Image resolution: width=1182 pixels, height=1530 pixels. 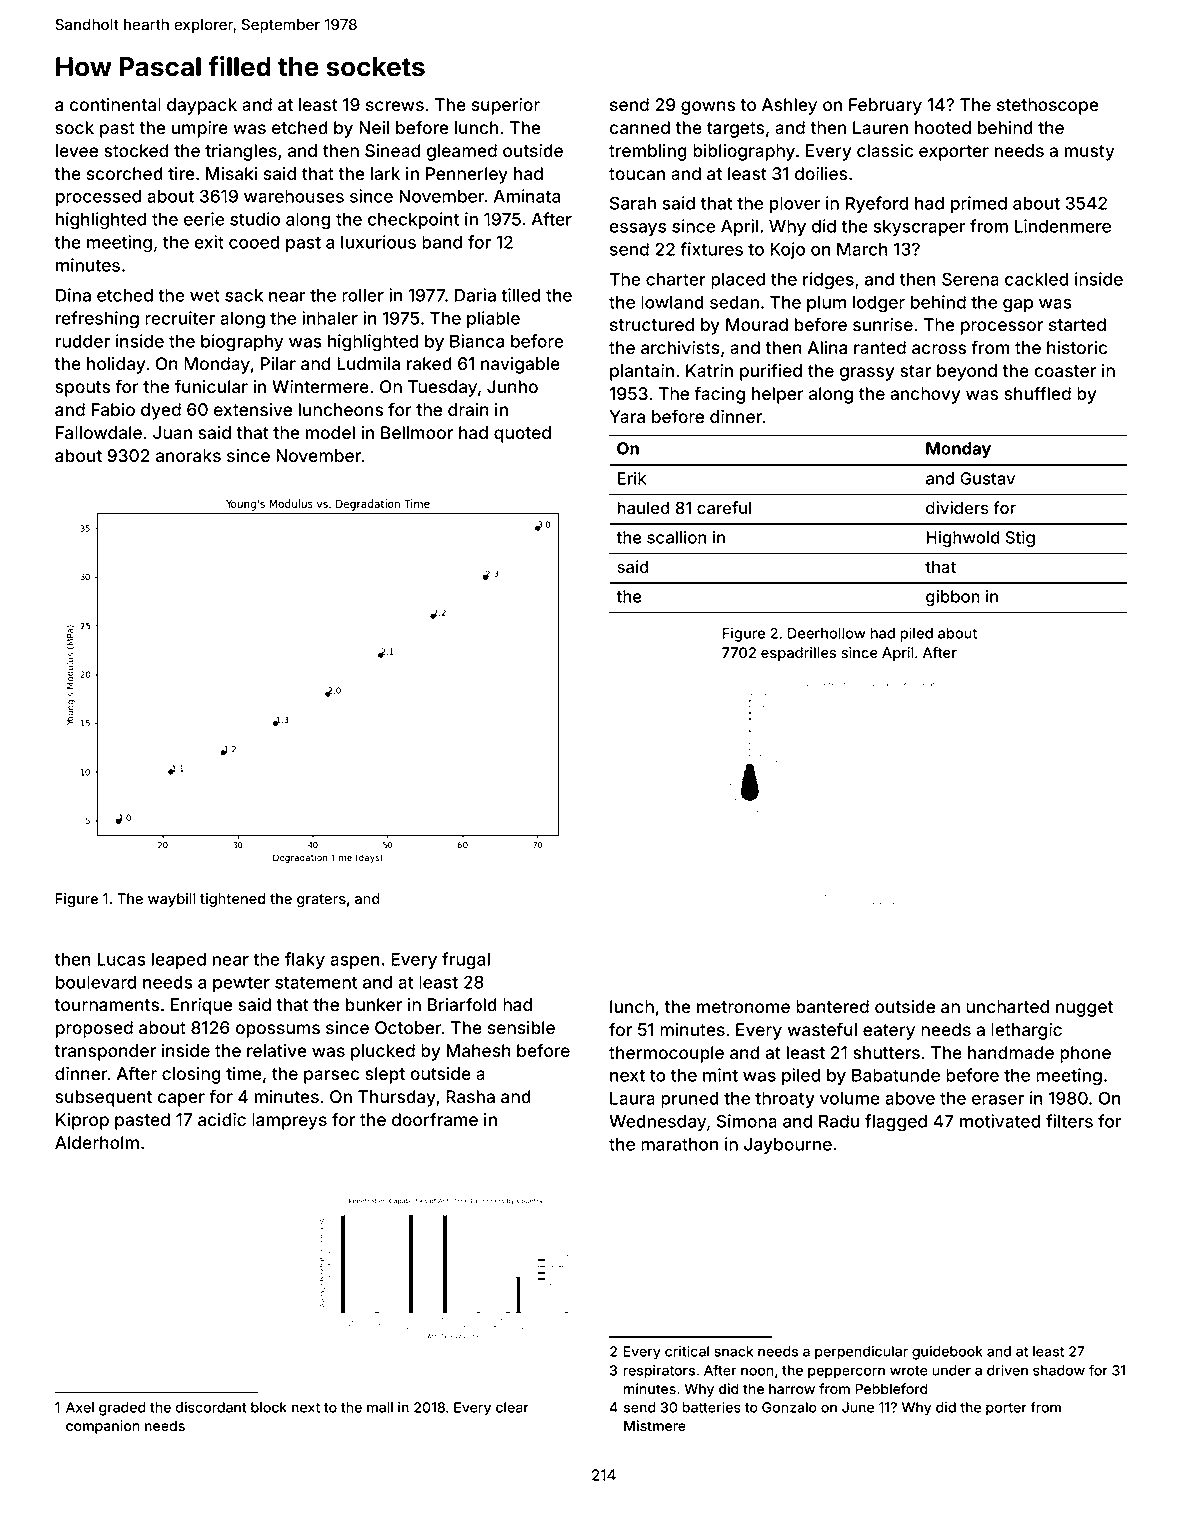 I want to click on flaky, so click(x=305, y=960).
